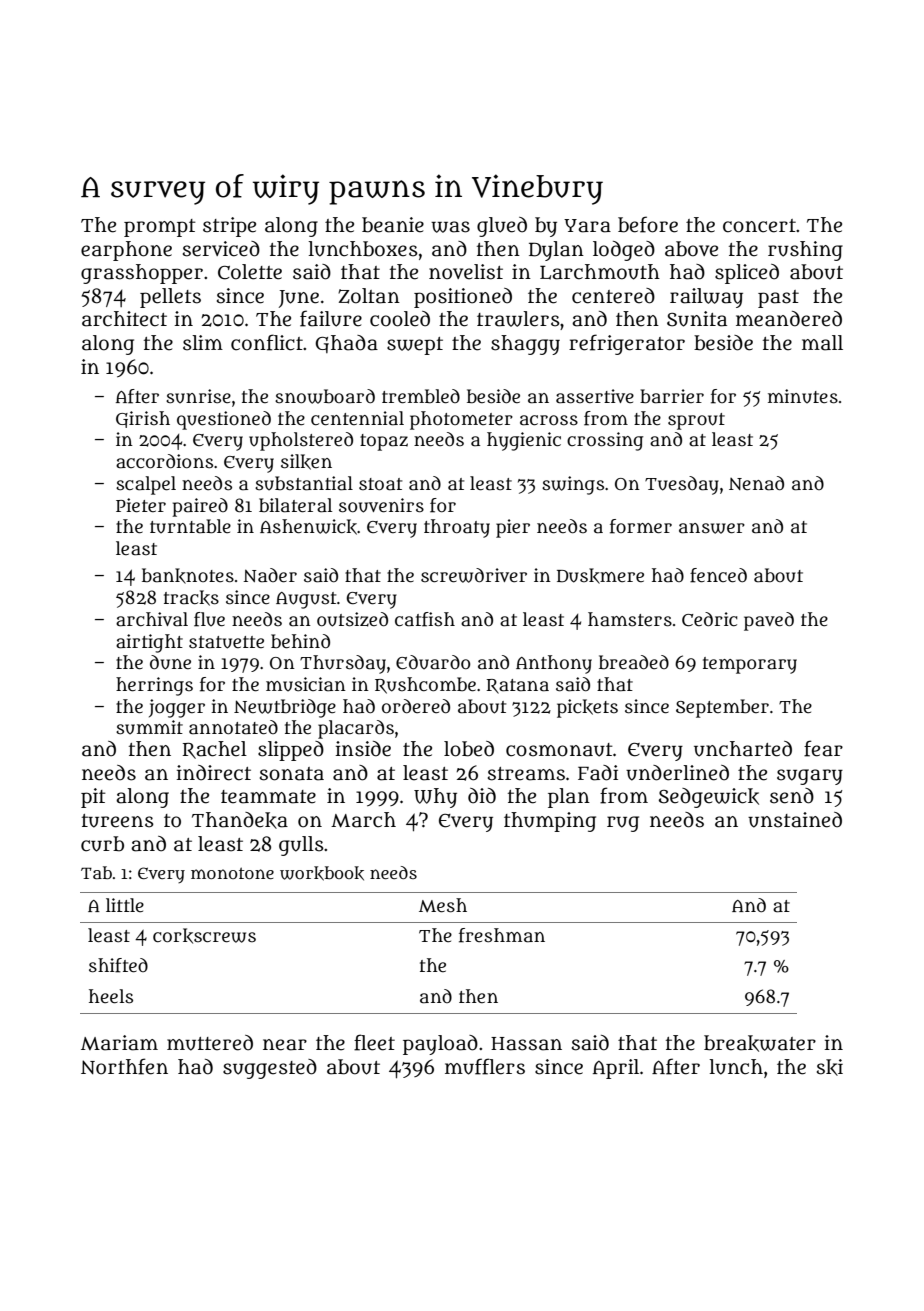 The height and width of the screenshot is (1311, 924). I want to click on railway, so click(706, 298).
